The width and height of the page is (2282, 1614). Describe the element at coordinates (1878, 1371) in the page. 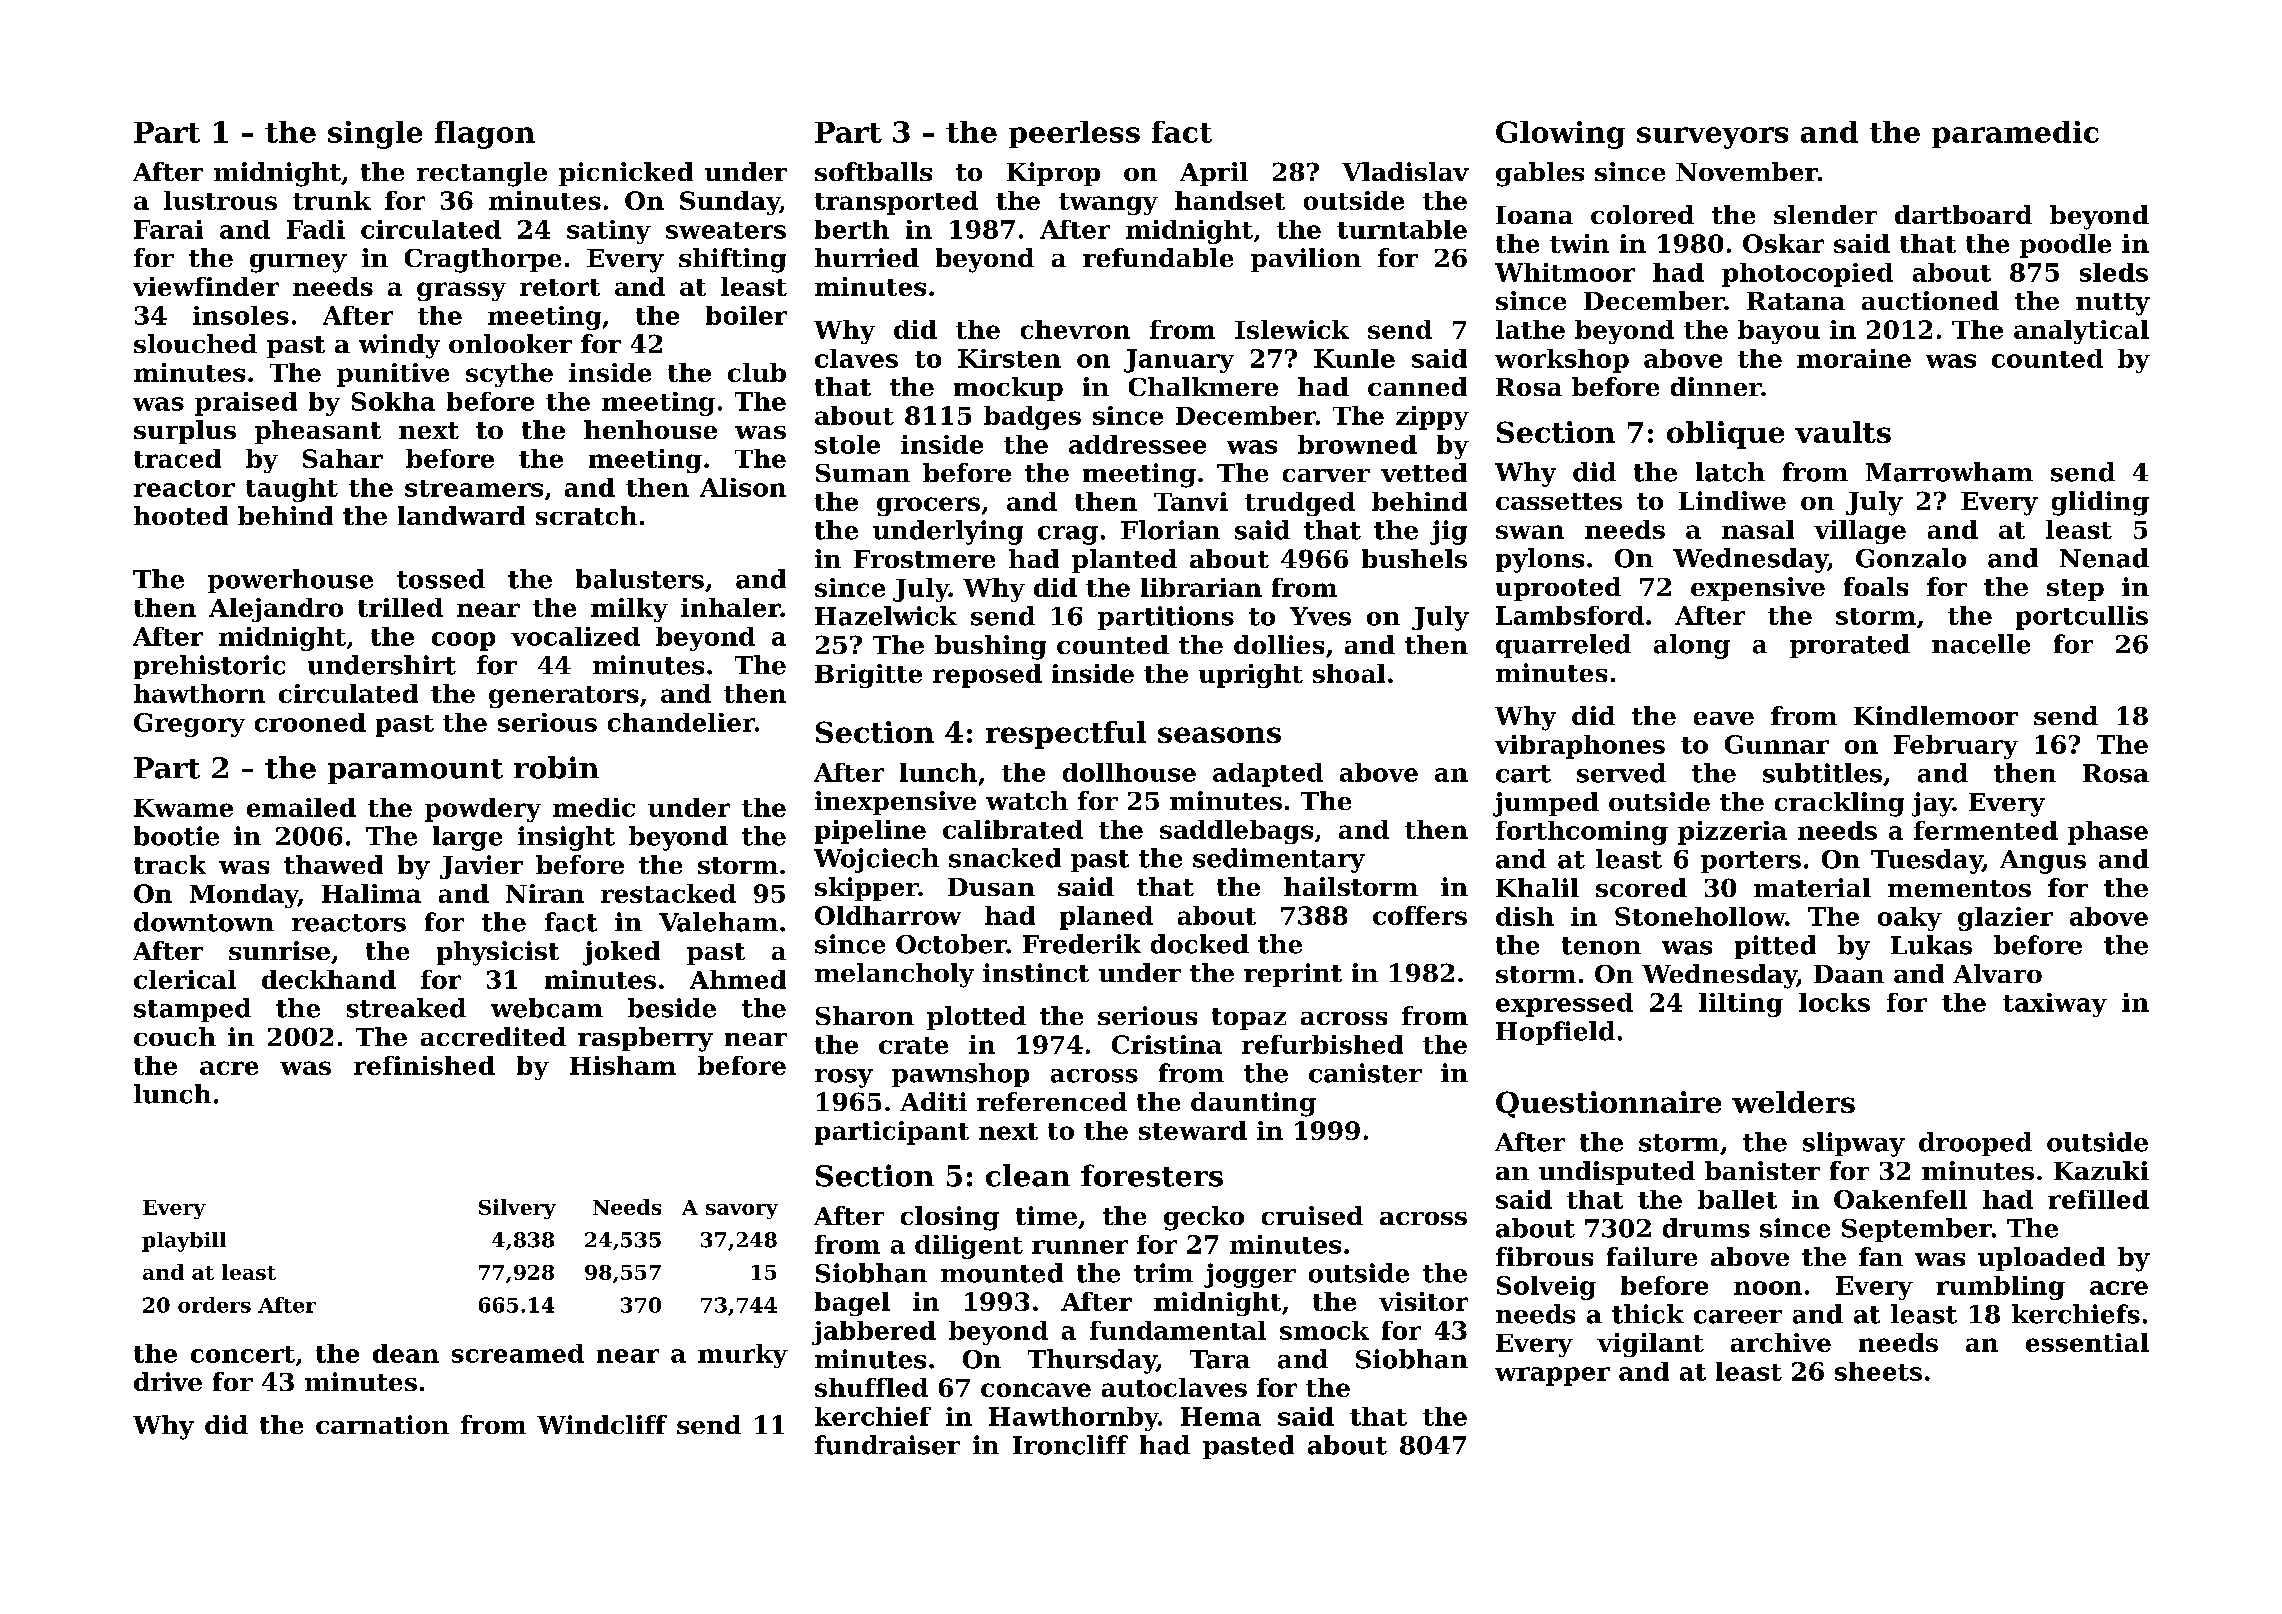

I see `sheets` at that location.
